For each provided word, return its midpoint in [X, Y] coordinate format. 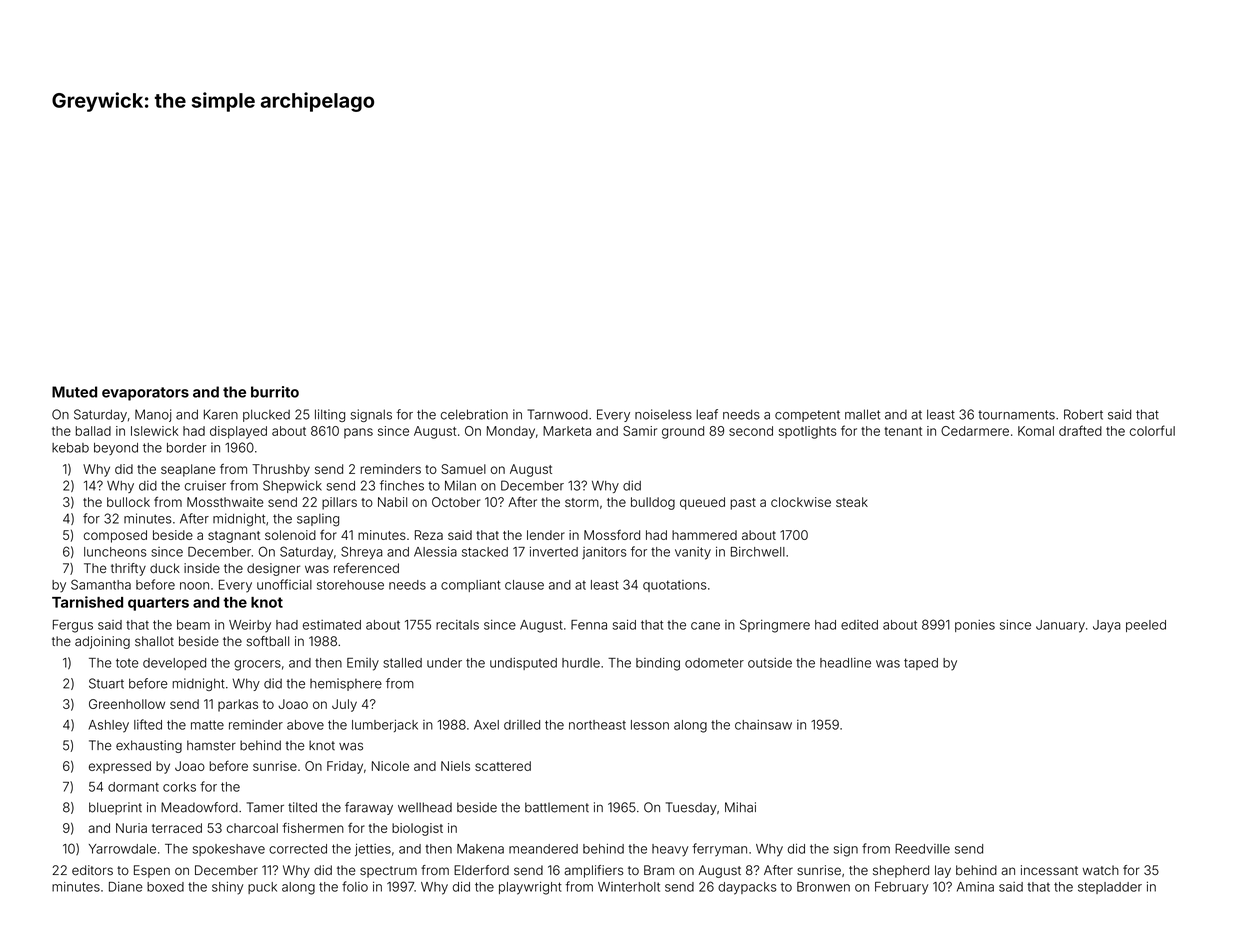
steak [852, 502]
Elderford [481, 870]
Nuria [131, 828]
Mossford [612, 535]
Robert [1083, 414]
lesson [650, 725]
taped [921, 664]
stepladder [1110, 888]
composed [115, 536]
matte [207, 725]
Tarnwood [557, 414]
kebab [70, 448]
